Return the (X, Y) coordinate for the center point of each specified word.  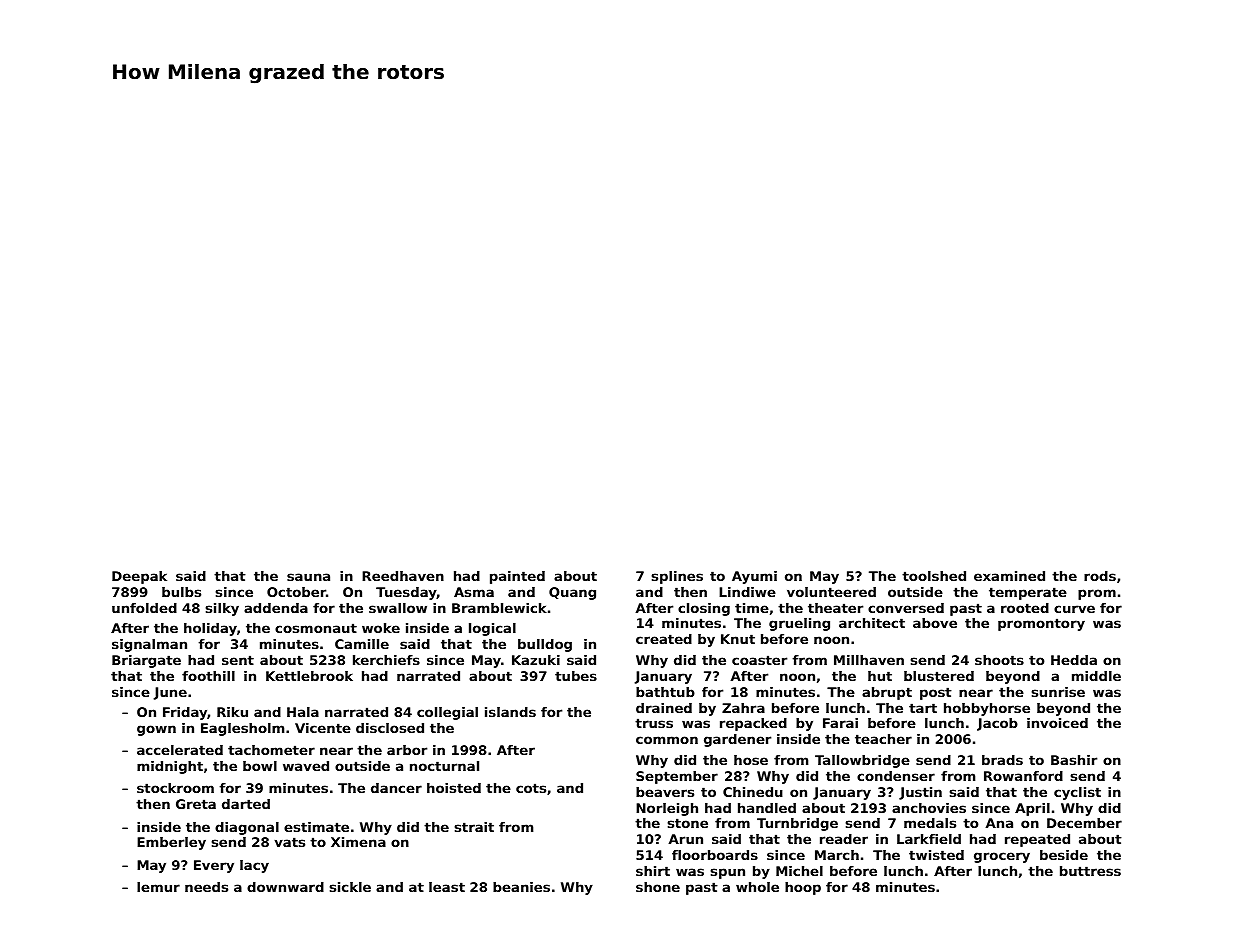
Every (214, 866)
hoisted (454, 788)
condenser (896, 776)
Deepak (139, 577)
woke (381, 628)
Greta (196, 804)
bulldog (545, 645)
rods (1100, 576)
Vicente (323, 728)
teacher (883, 739)
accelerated (180, 750)
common (667, 740)
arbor (407, 750)
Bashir (1074, 760)
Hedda (1074, 660)
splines (677, 577)
